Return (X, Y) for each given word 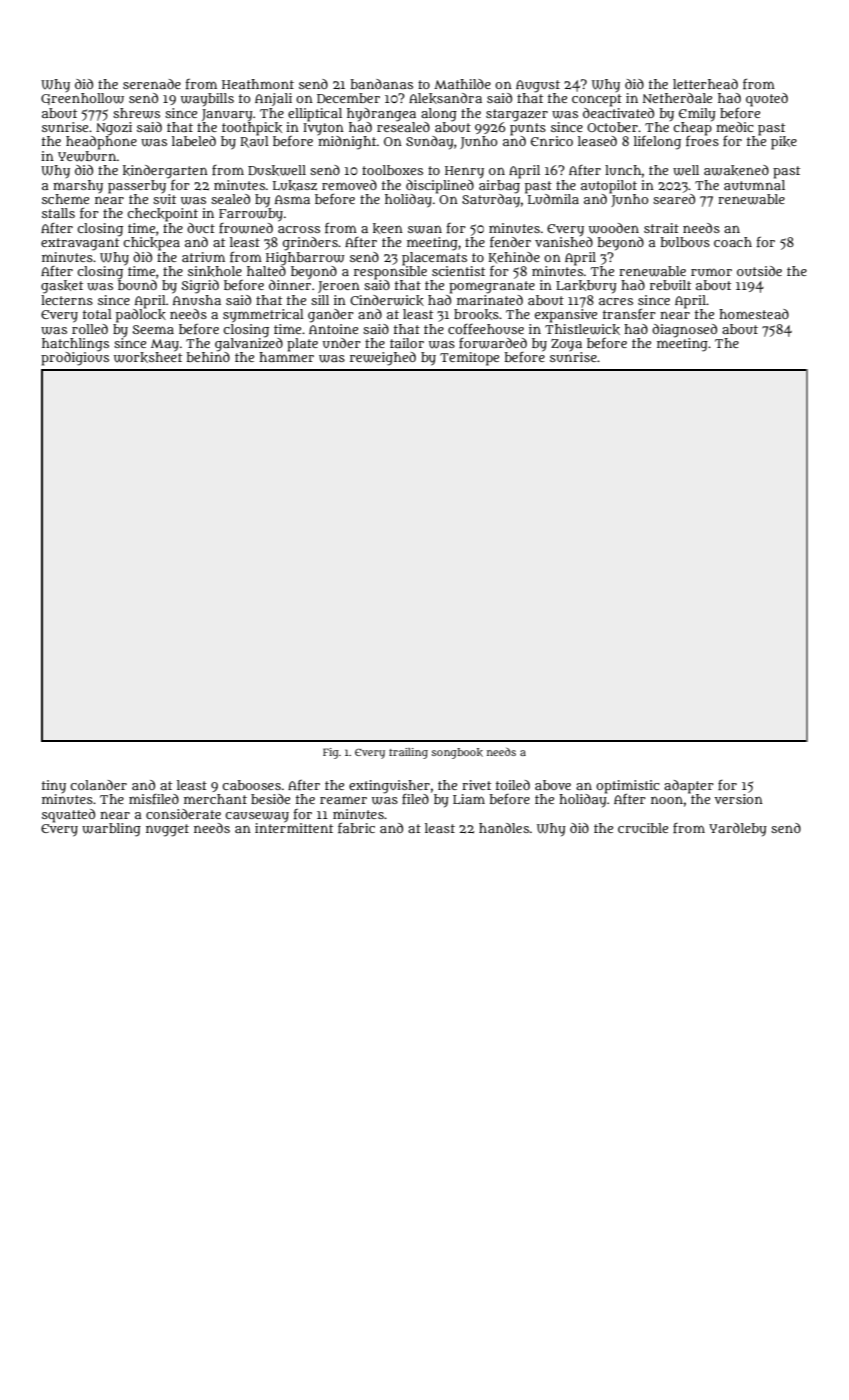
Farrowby (251, 215)
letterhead (705, 84)
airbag (499, 186)
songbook (457, 753)
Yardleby (738, 830)
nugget (167, 830)
